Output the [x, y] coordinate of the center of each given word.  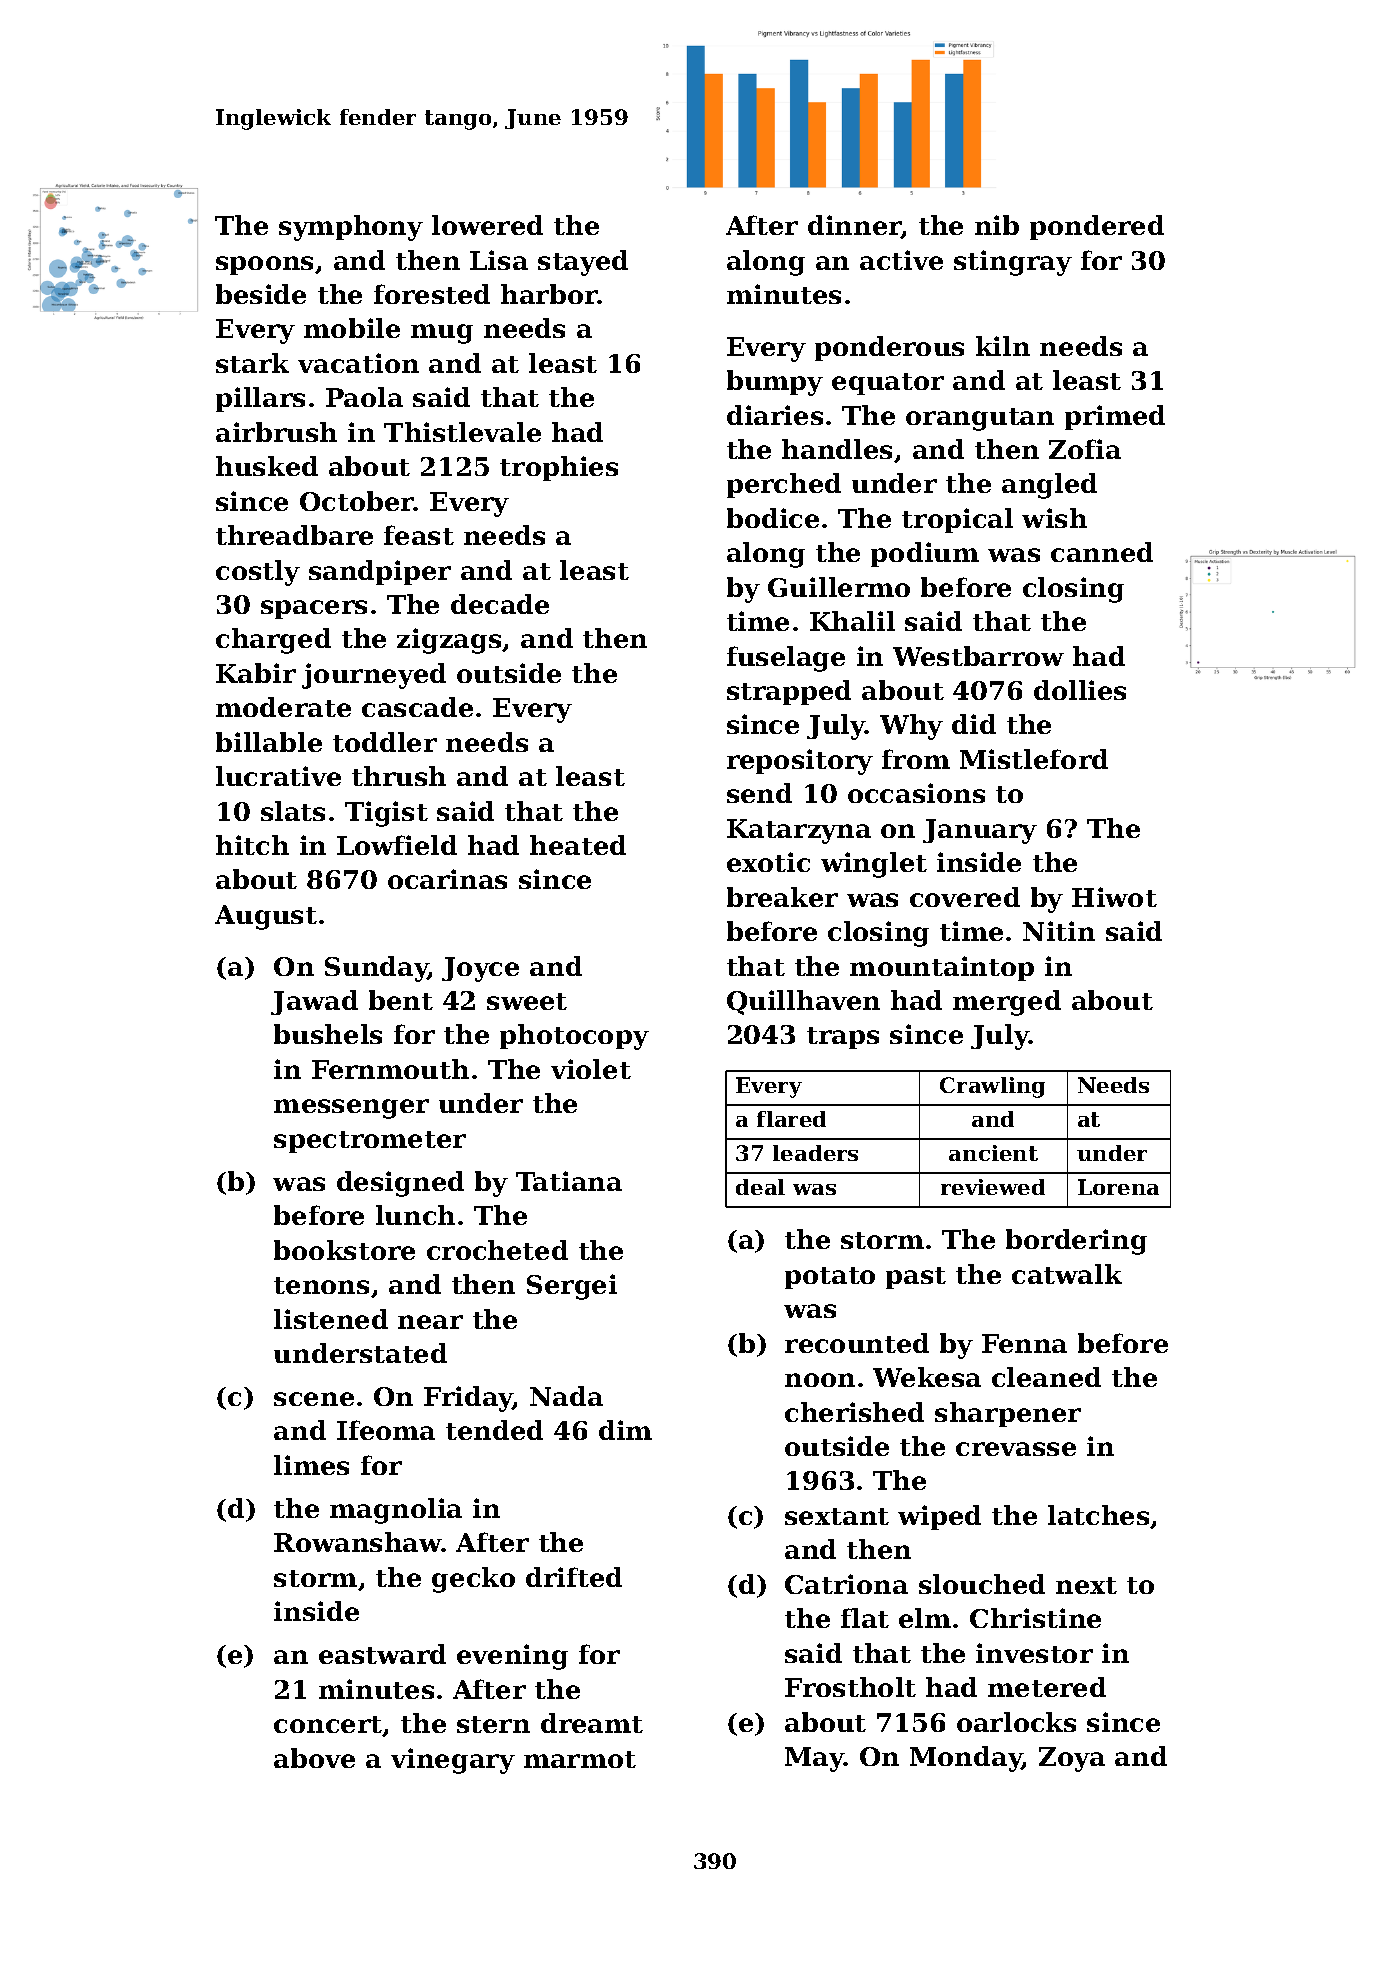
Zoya [1072, 1759]
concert [328, 1726]
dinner [855, 226]
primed [1115, 417]
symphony [351, 228]
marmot [580, 1759]
